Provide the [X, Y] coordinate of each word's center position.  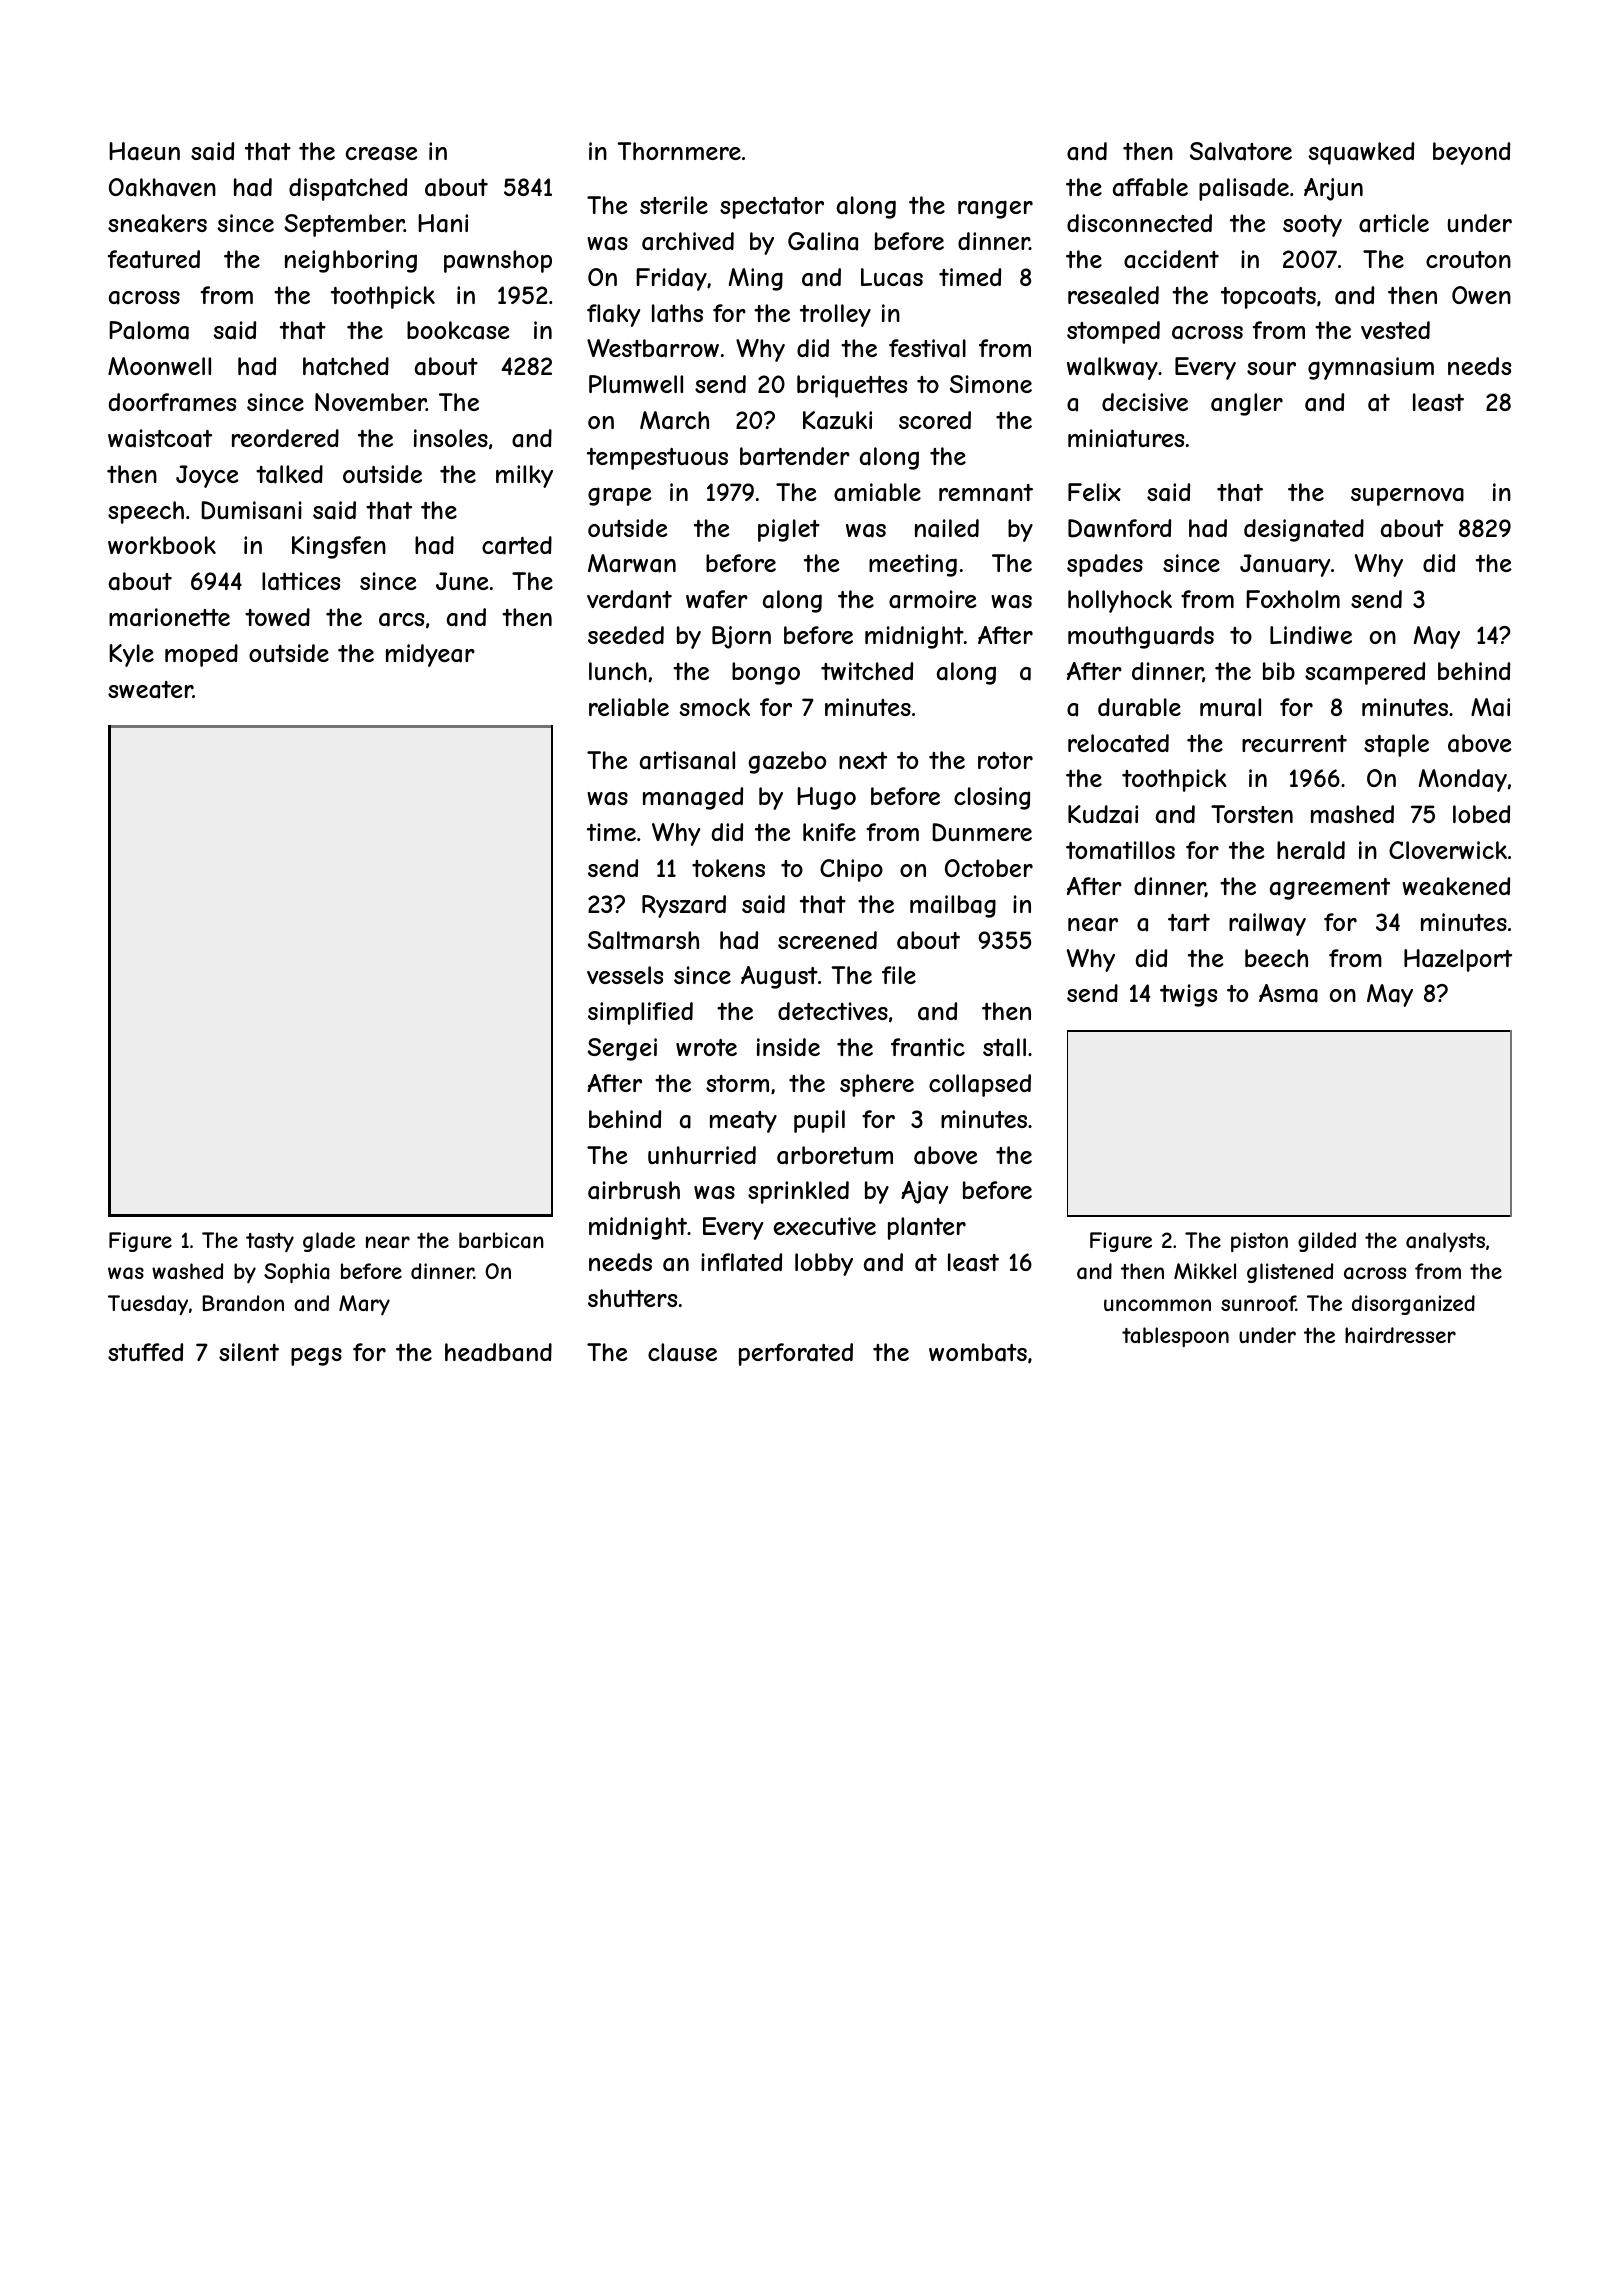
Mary [364, 1305]
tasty [270, 1242]
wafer [717, 599]
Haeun [144, 151]
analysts [1445, 1242]
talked [289, 474]
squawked [1361, 153]
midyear [430, 655]
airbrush [634, 1190]
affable [1150, 187]
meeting [913, 565]
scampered [1365, 673]
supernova [1407, 497]
